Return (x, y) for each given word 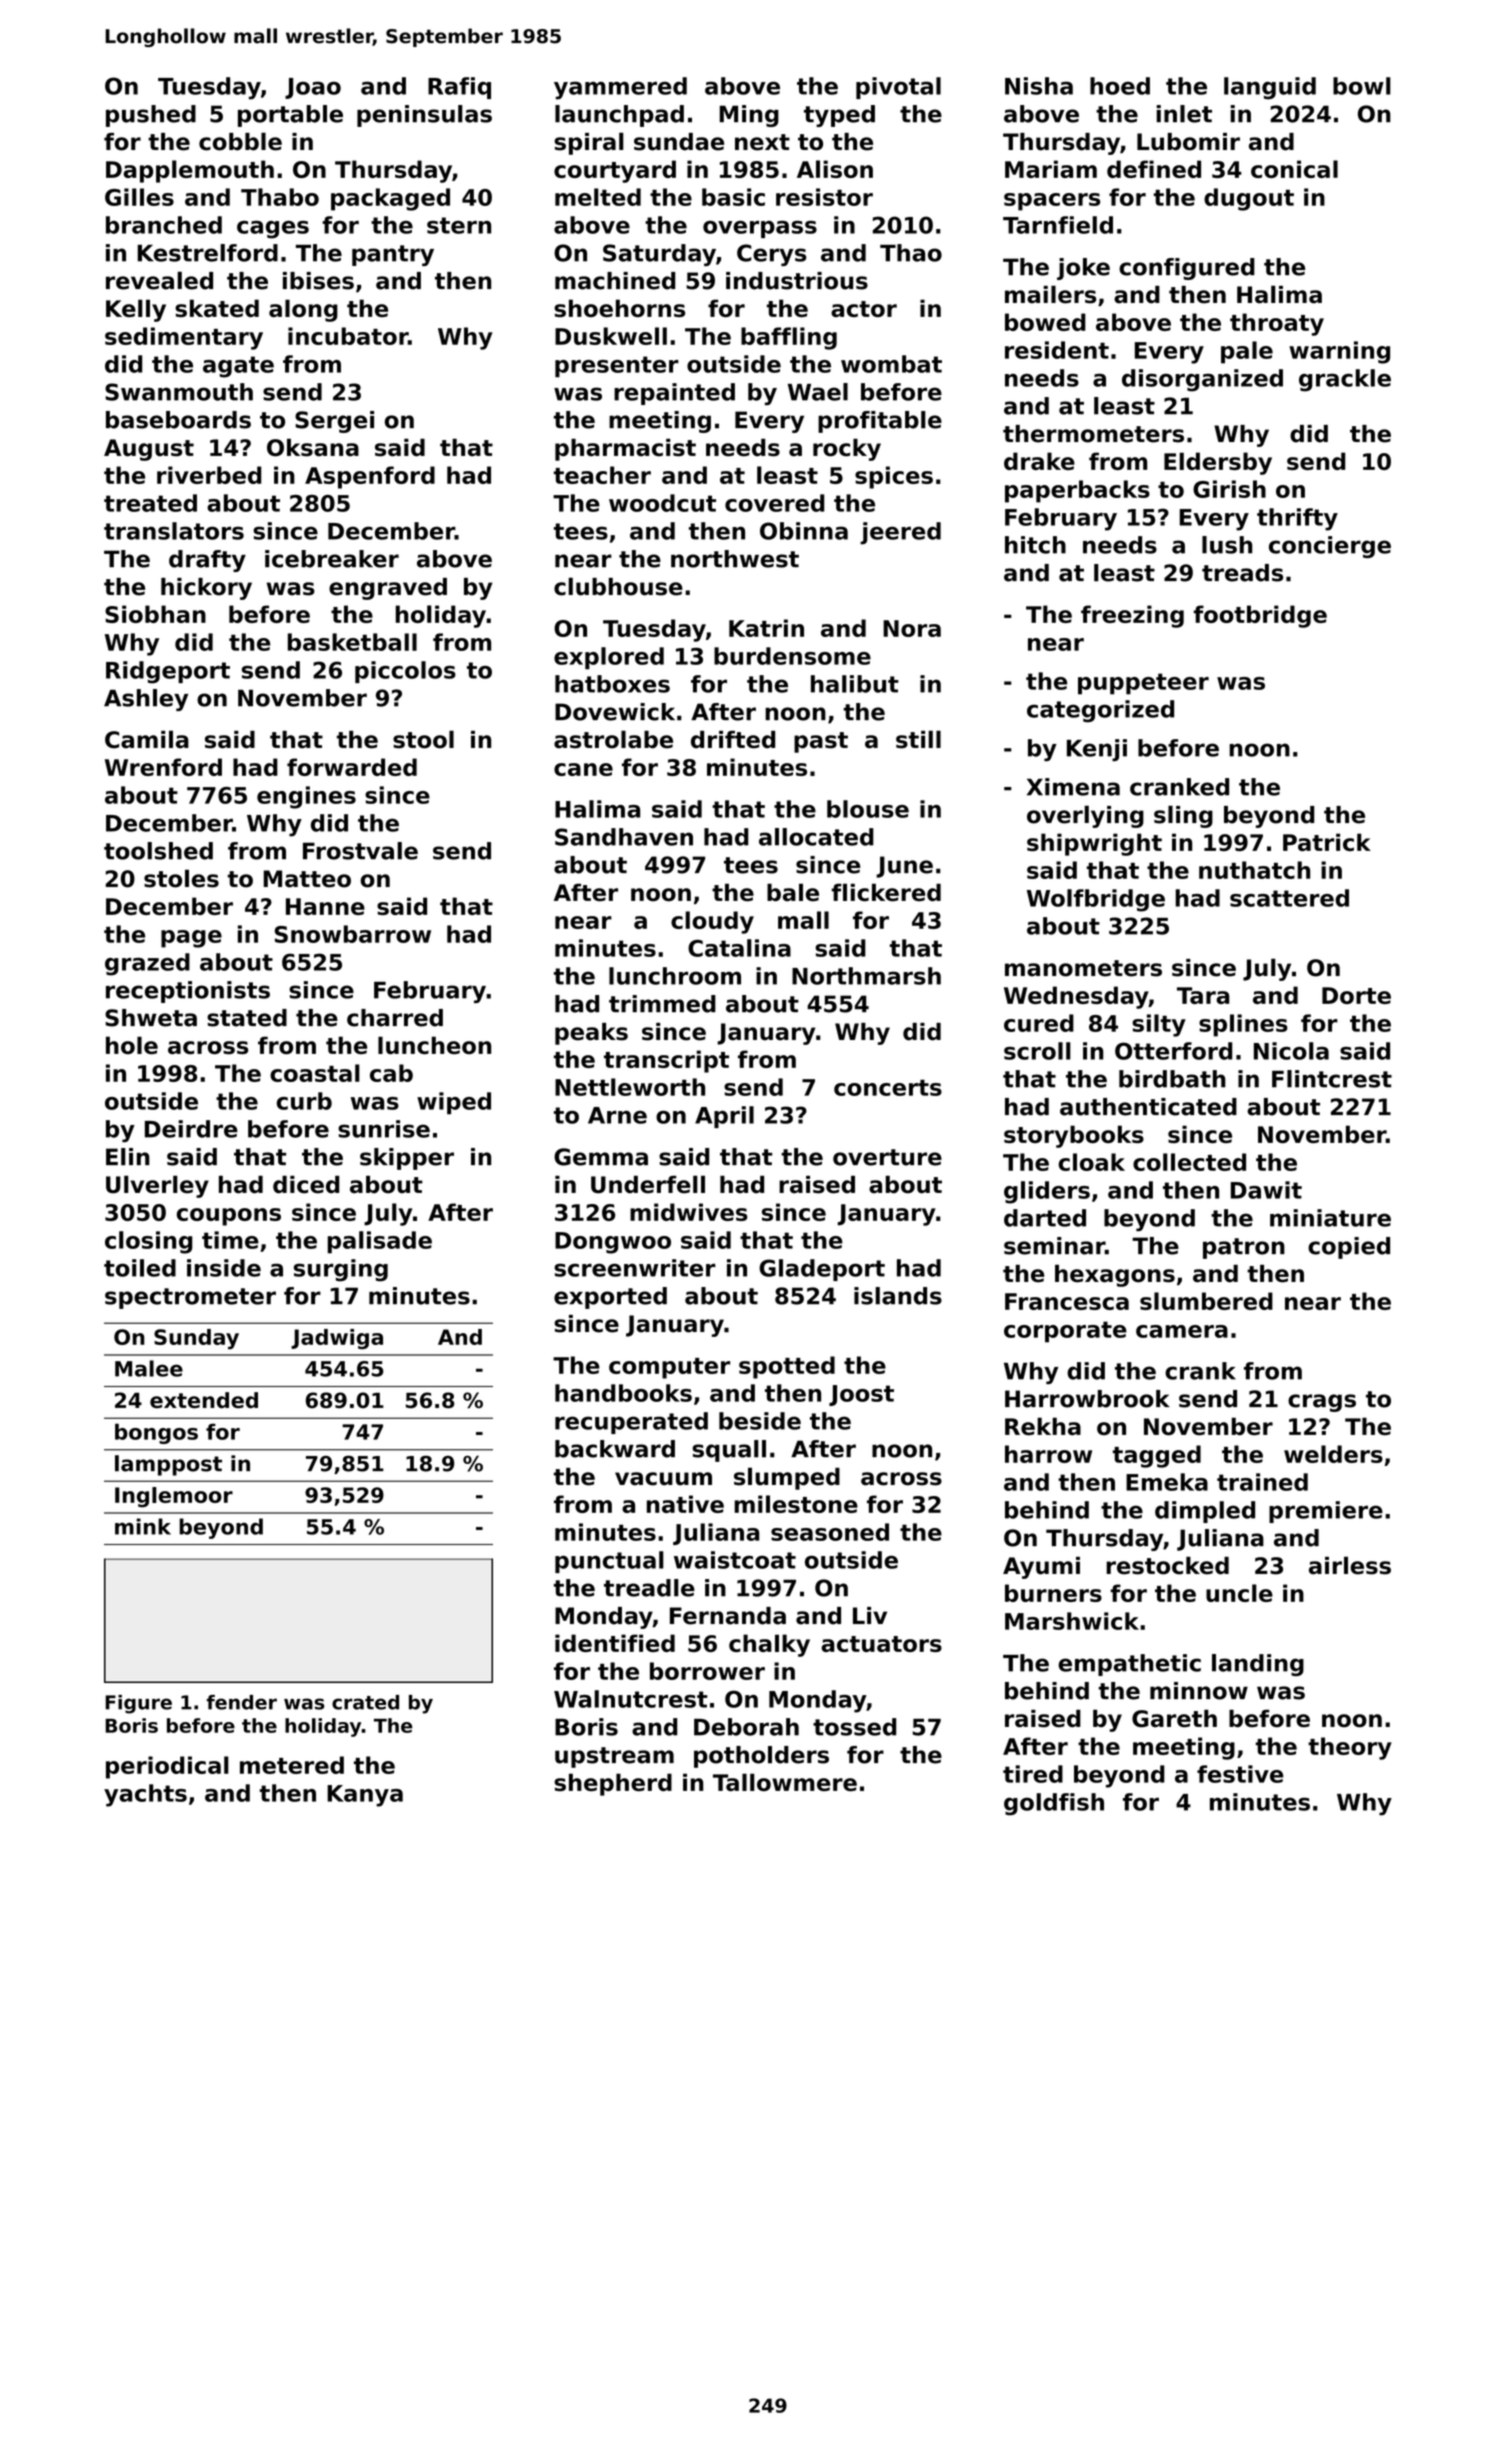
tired (1033, 1774)
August (149, 450)
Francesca (1067, 1301)
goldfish (1054, 1804)
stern (459, 225)
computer (669, 1368)
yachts (145, 1795)
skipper (407, 1159)
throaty (1277, 324)
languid (1270, 88)
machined (615, 281)
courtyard (615, 171)
